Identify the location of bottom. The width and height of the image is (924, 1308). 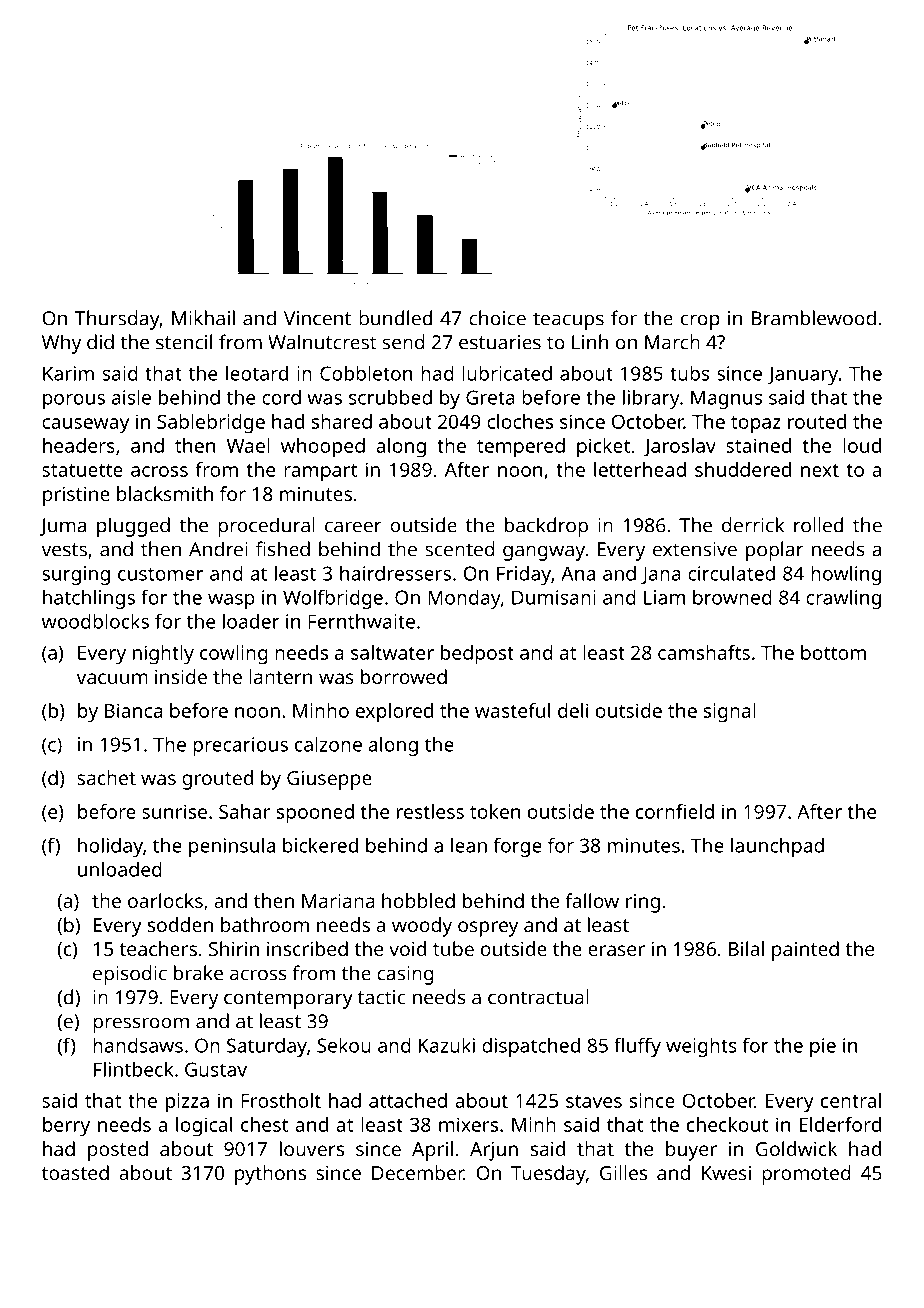
(833, 652).
